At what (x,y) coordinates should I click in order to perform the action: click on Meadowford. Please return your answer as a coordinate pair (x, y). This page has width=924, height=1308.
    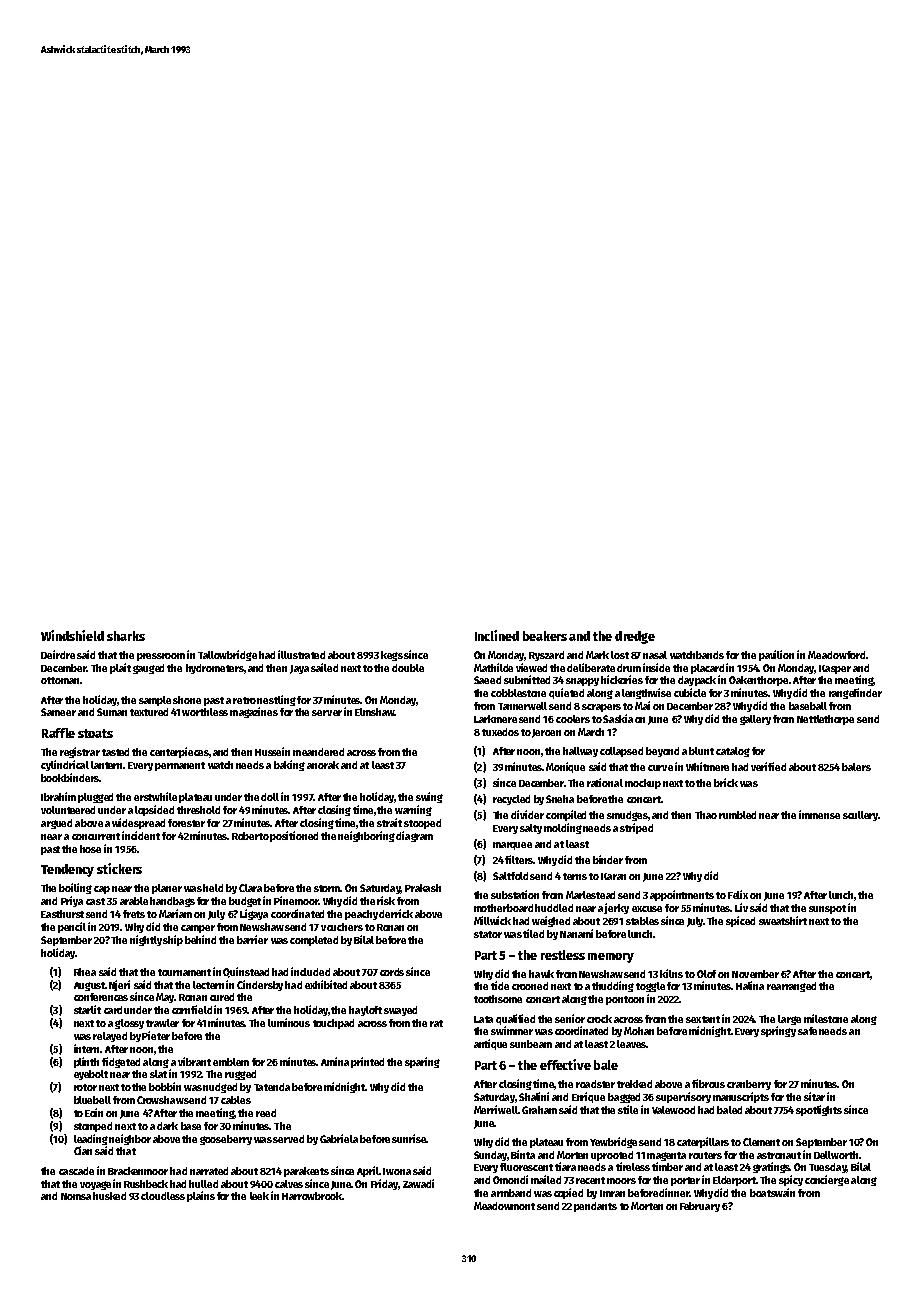
    Looking at the image, I should click on (836, 655).
